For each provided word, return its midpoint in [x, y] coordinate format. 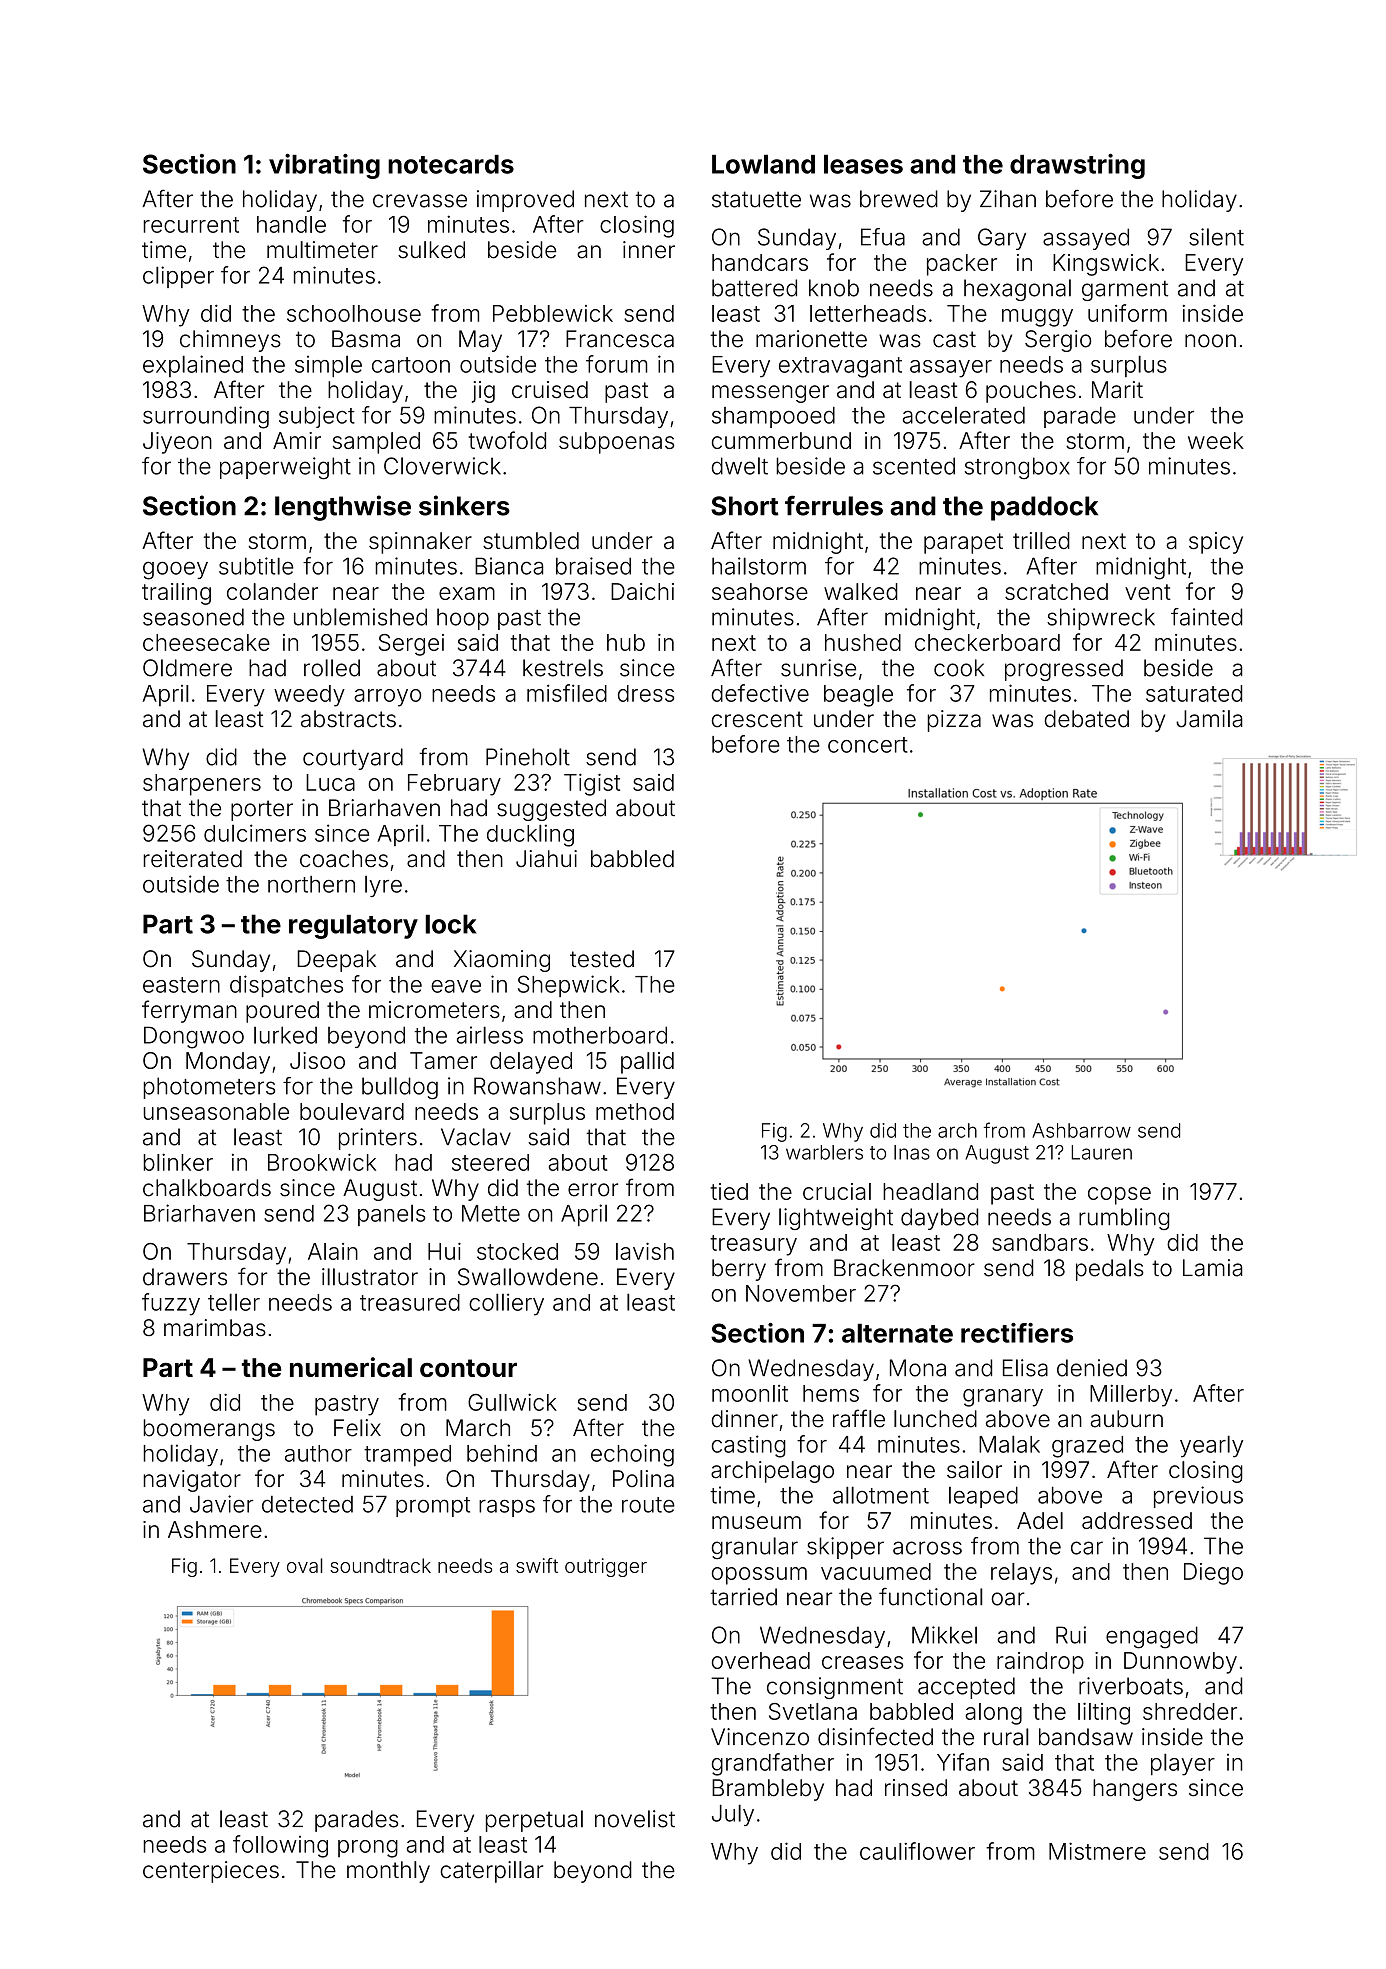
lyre [383, 886]
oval [305, 1565]
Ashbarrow [1081, 1130]
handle [291, 224]
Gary [1002, 239]
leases [863, 164]
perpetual [534, 1821]
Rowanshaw [537, 1086]
